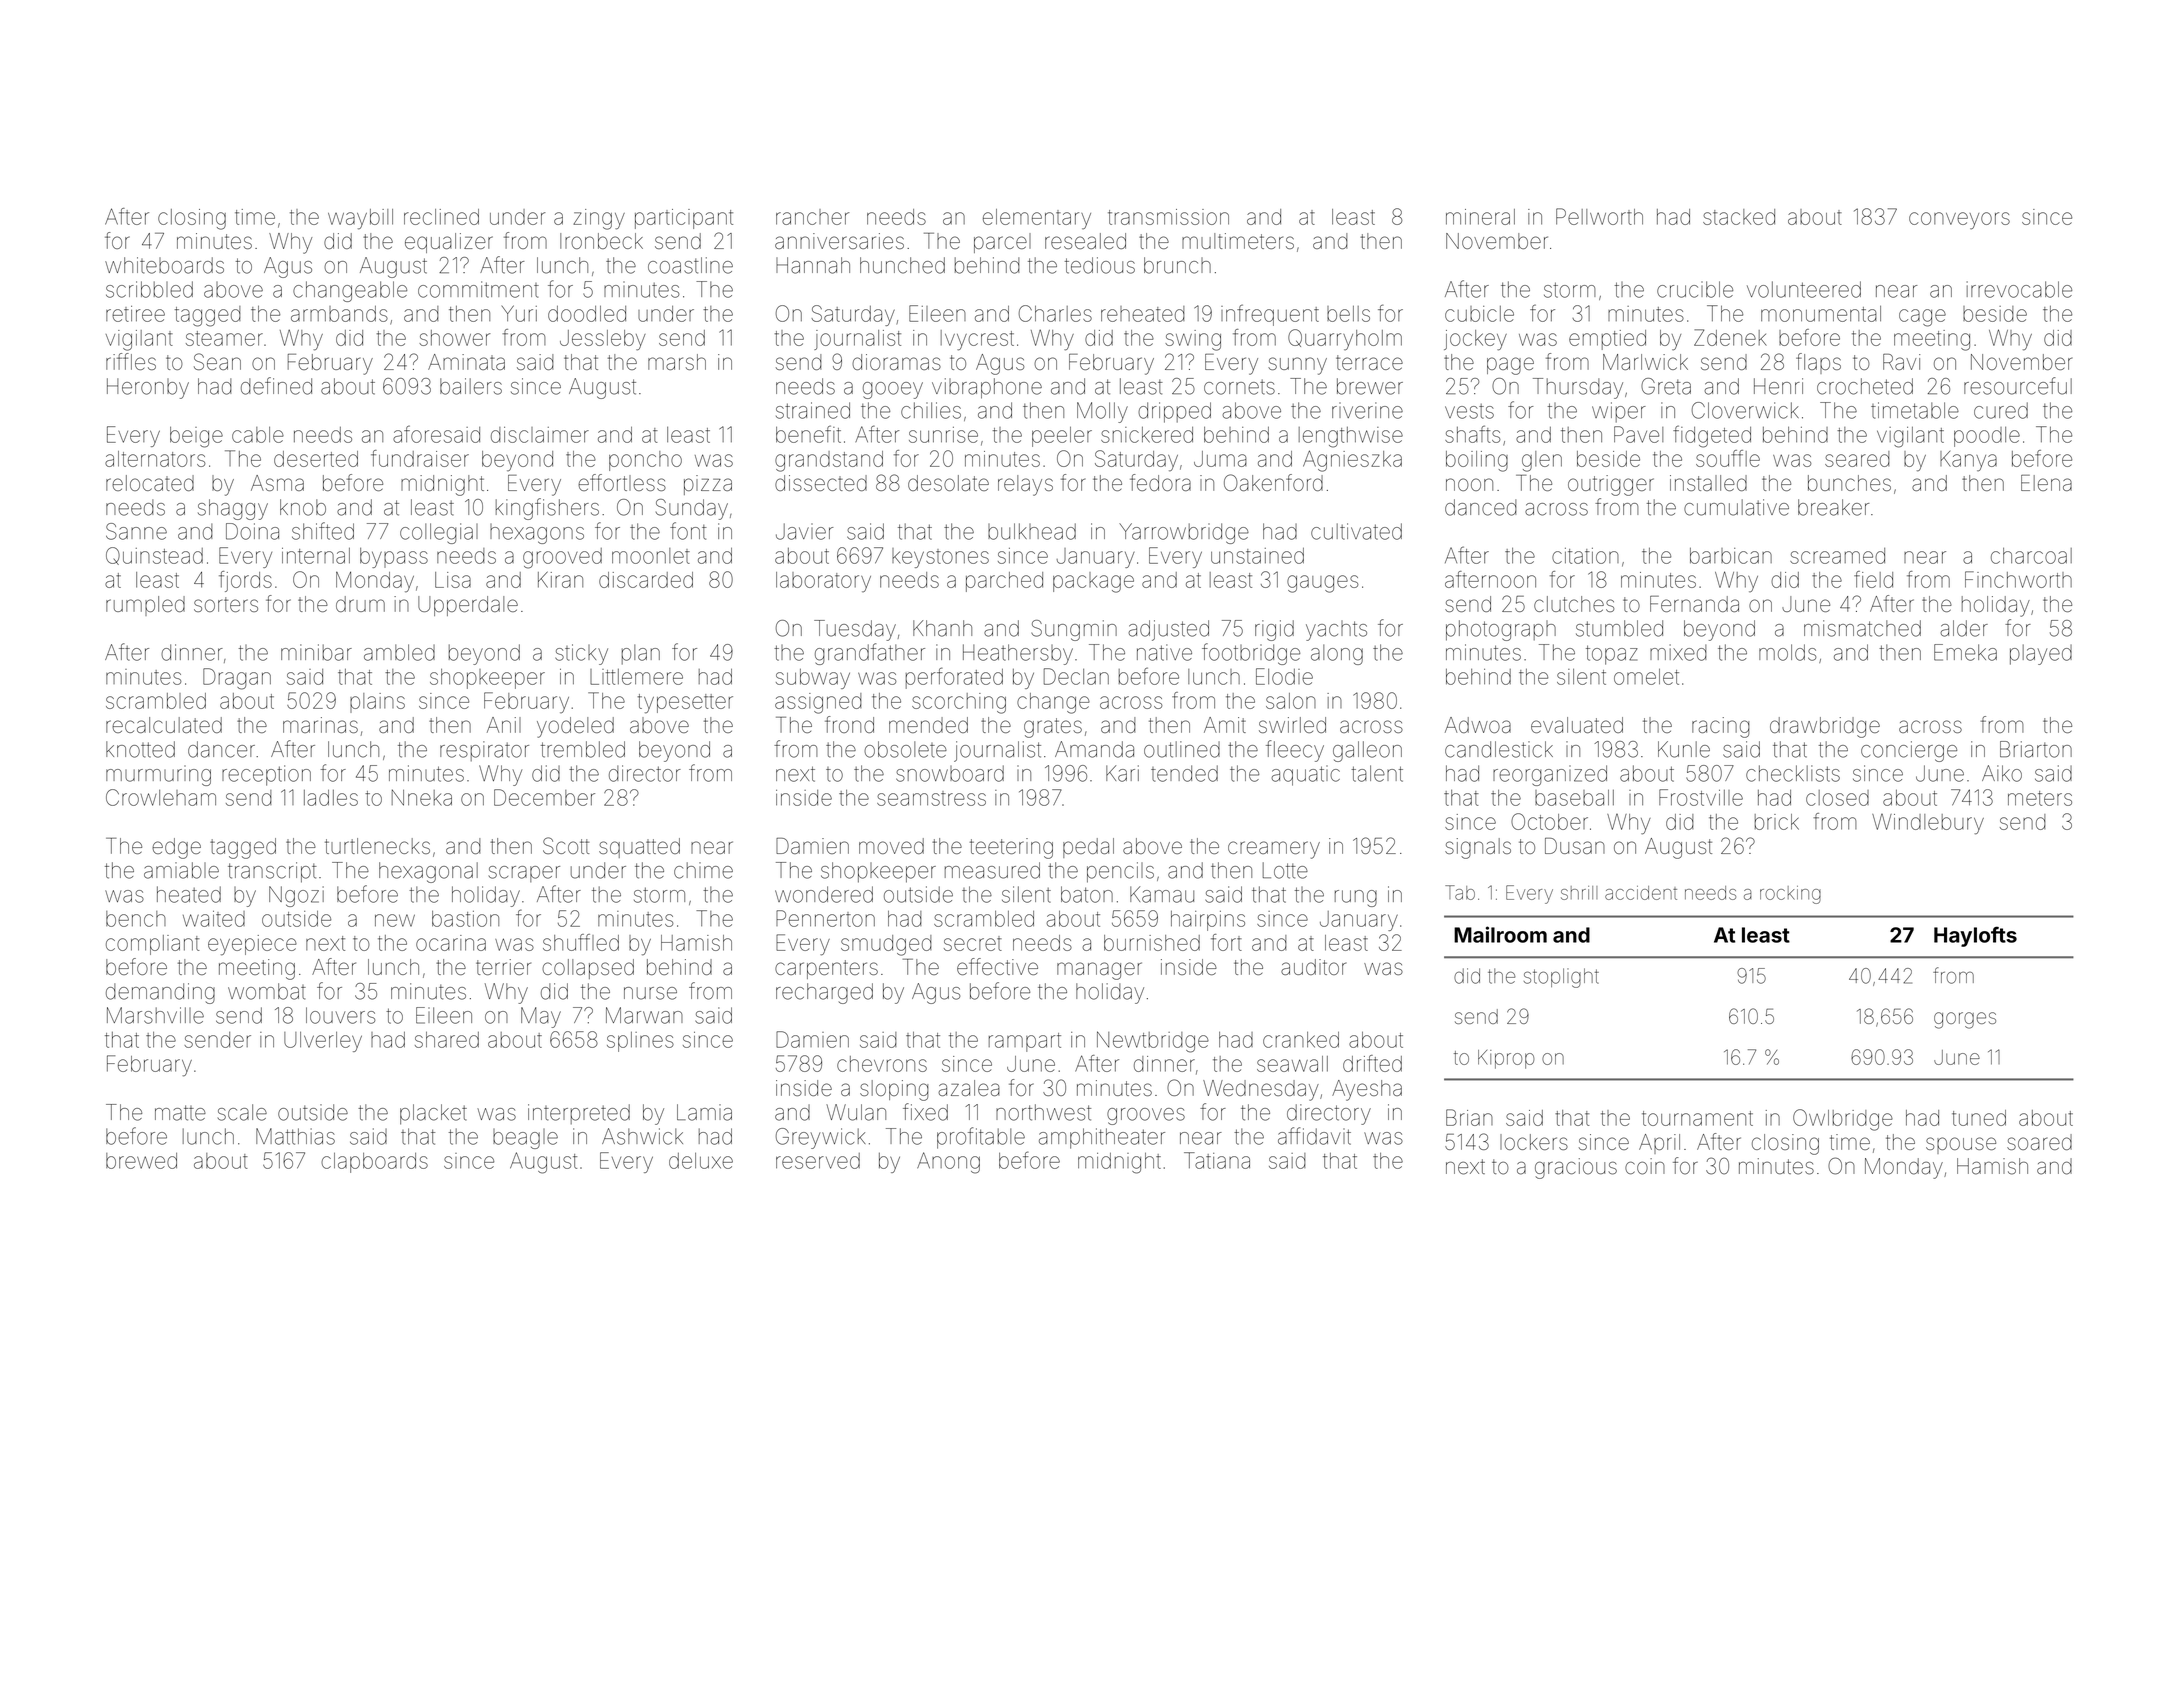 This screenshot has height=1683, width=2178. Describe the element at coordinates (266, 775) in the screenshot. I see `reception` at that location.
